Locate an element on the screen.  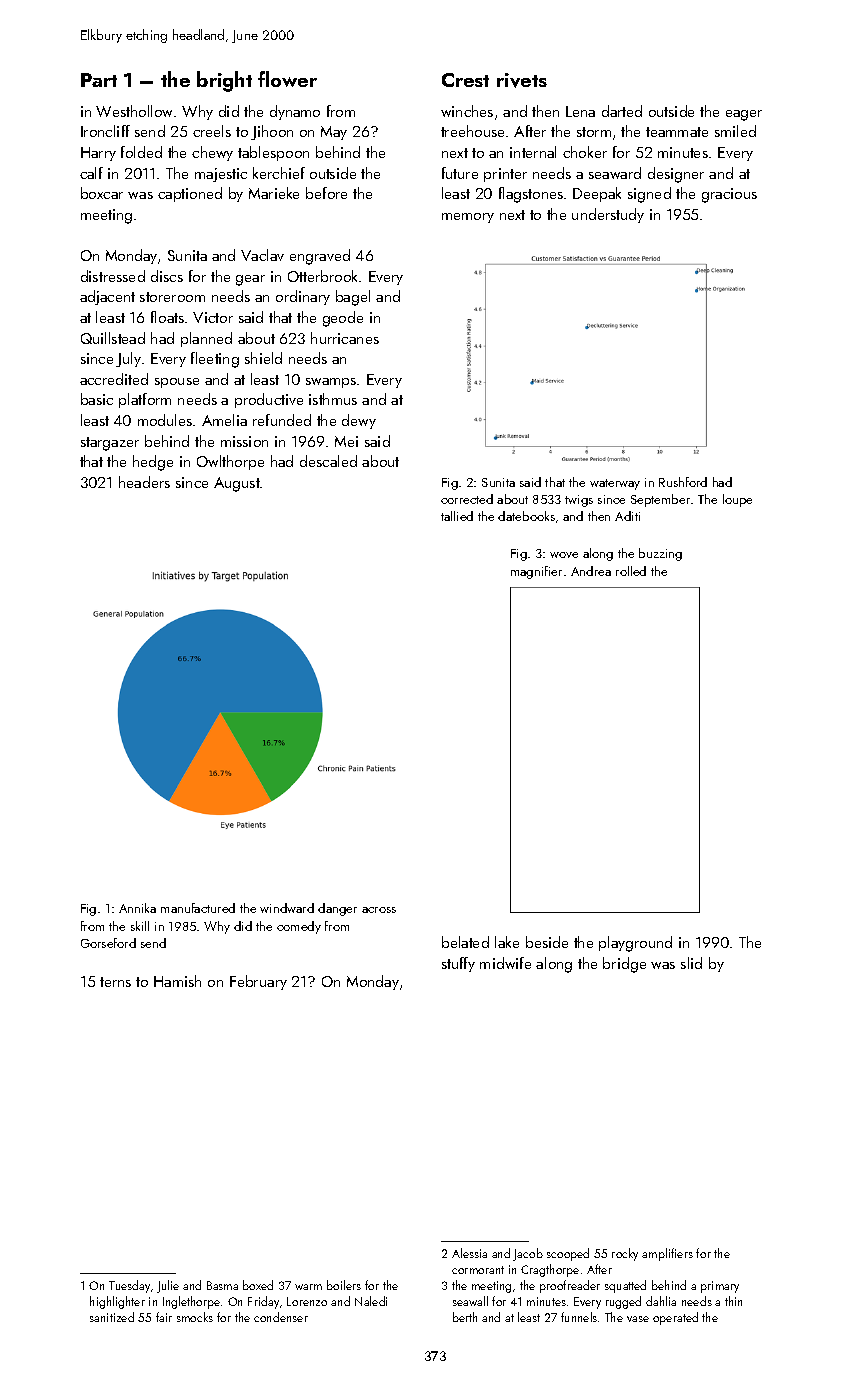
berth is located at coordinates (465, 1317).
